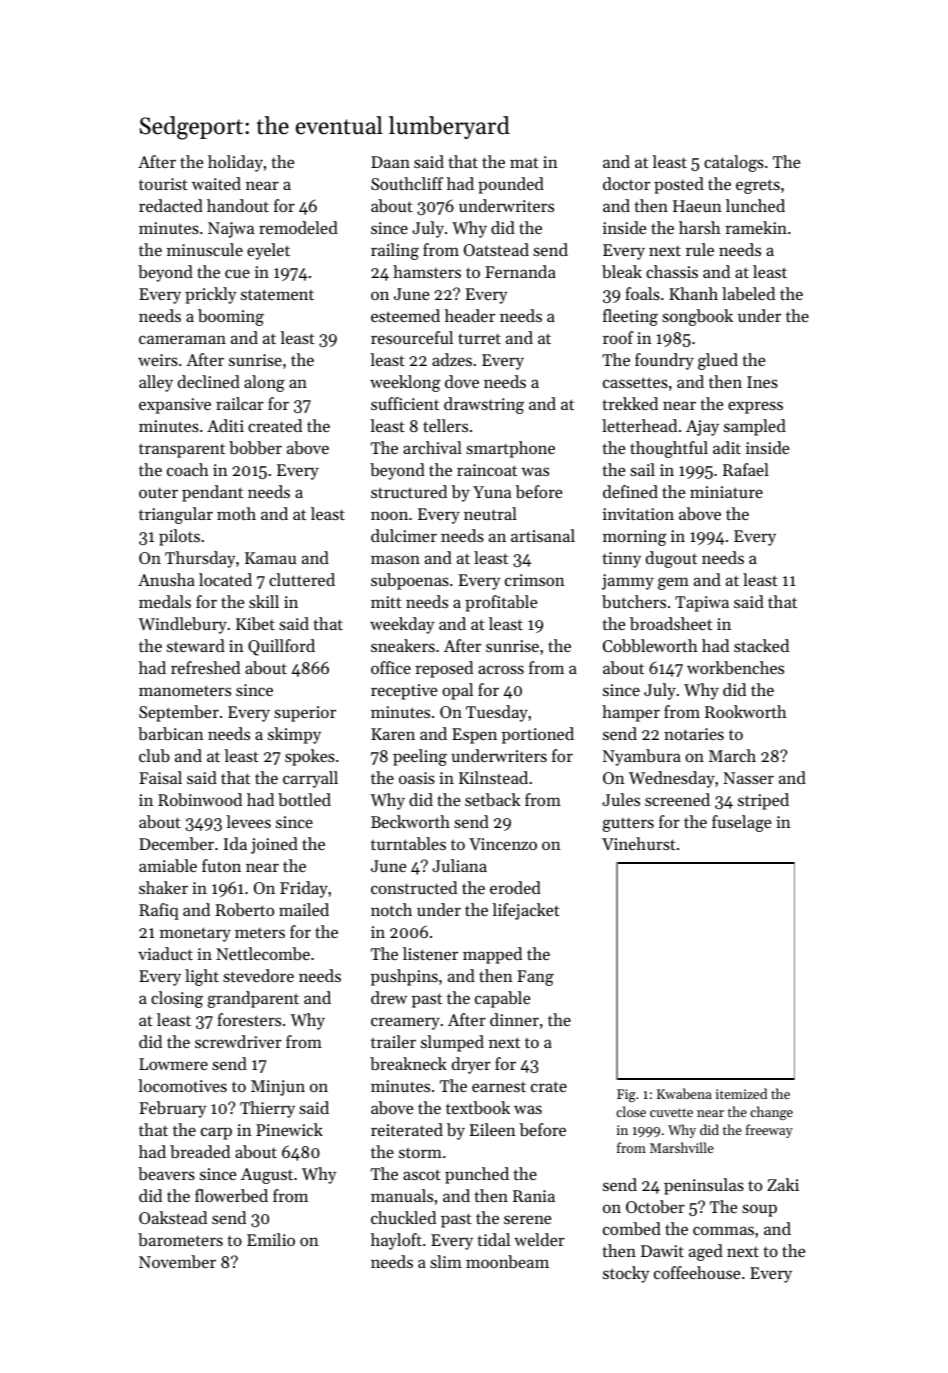 This page has height=1373, width=948. I want to click on catalogs, so click(734, 163).
